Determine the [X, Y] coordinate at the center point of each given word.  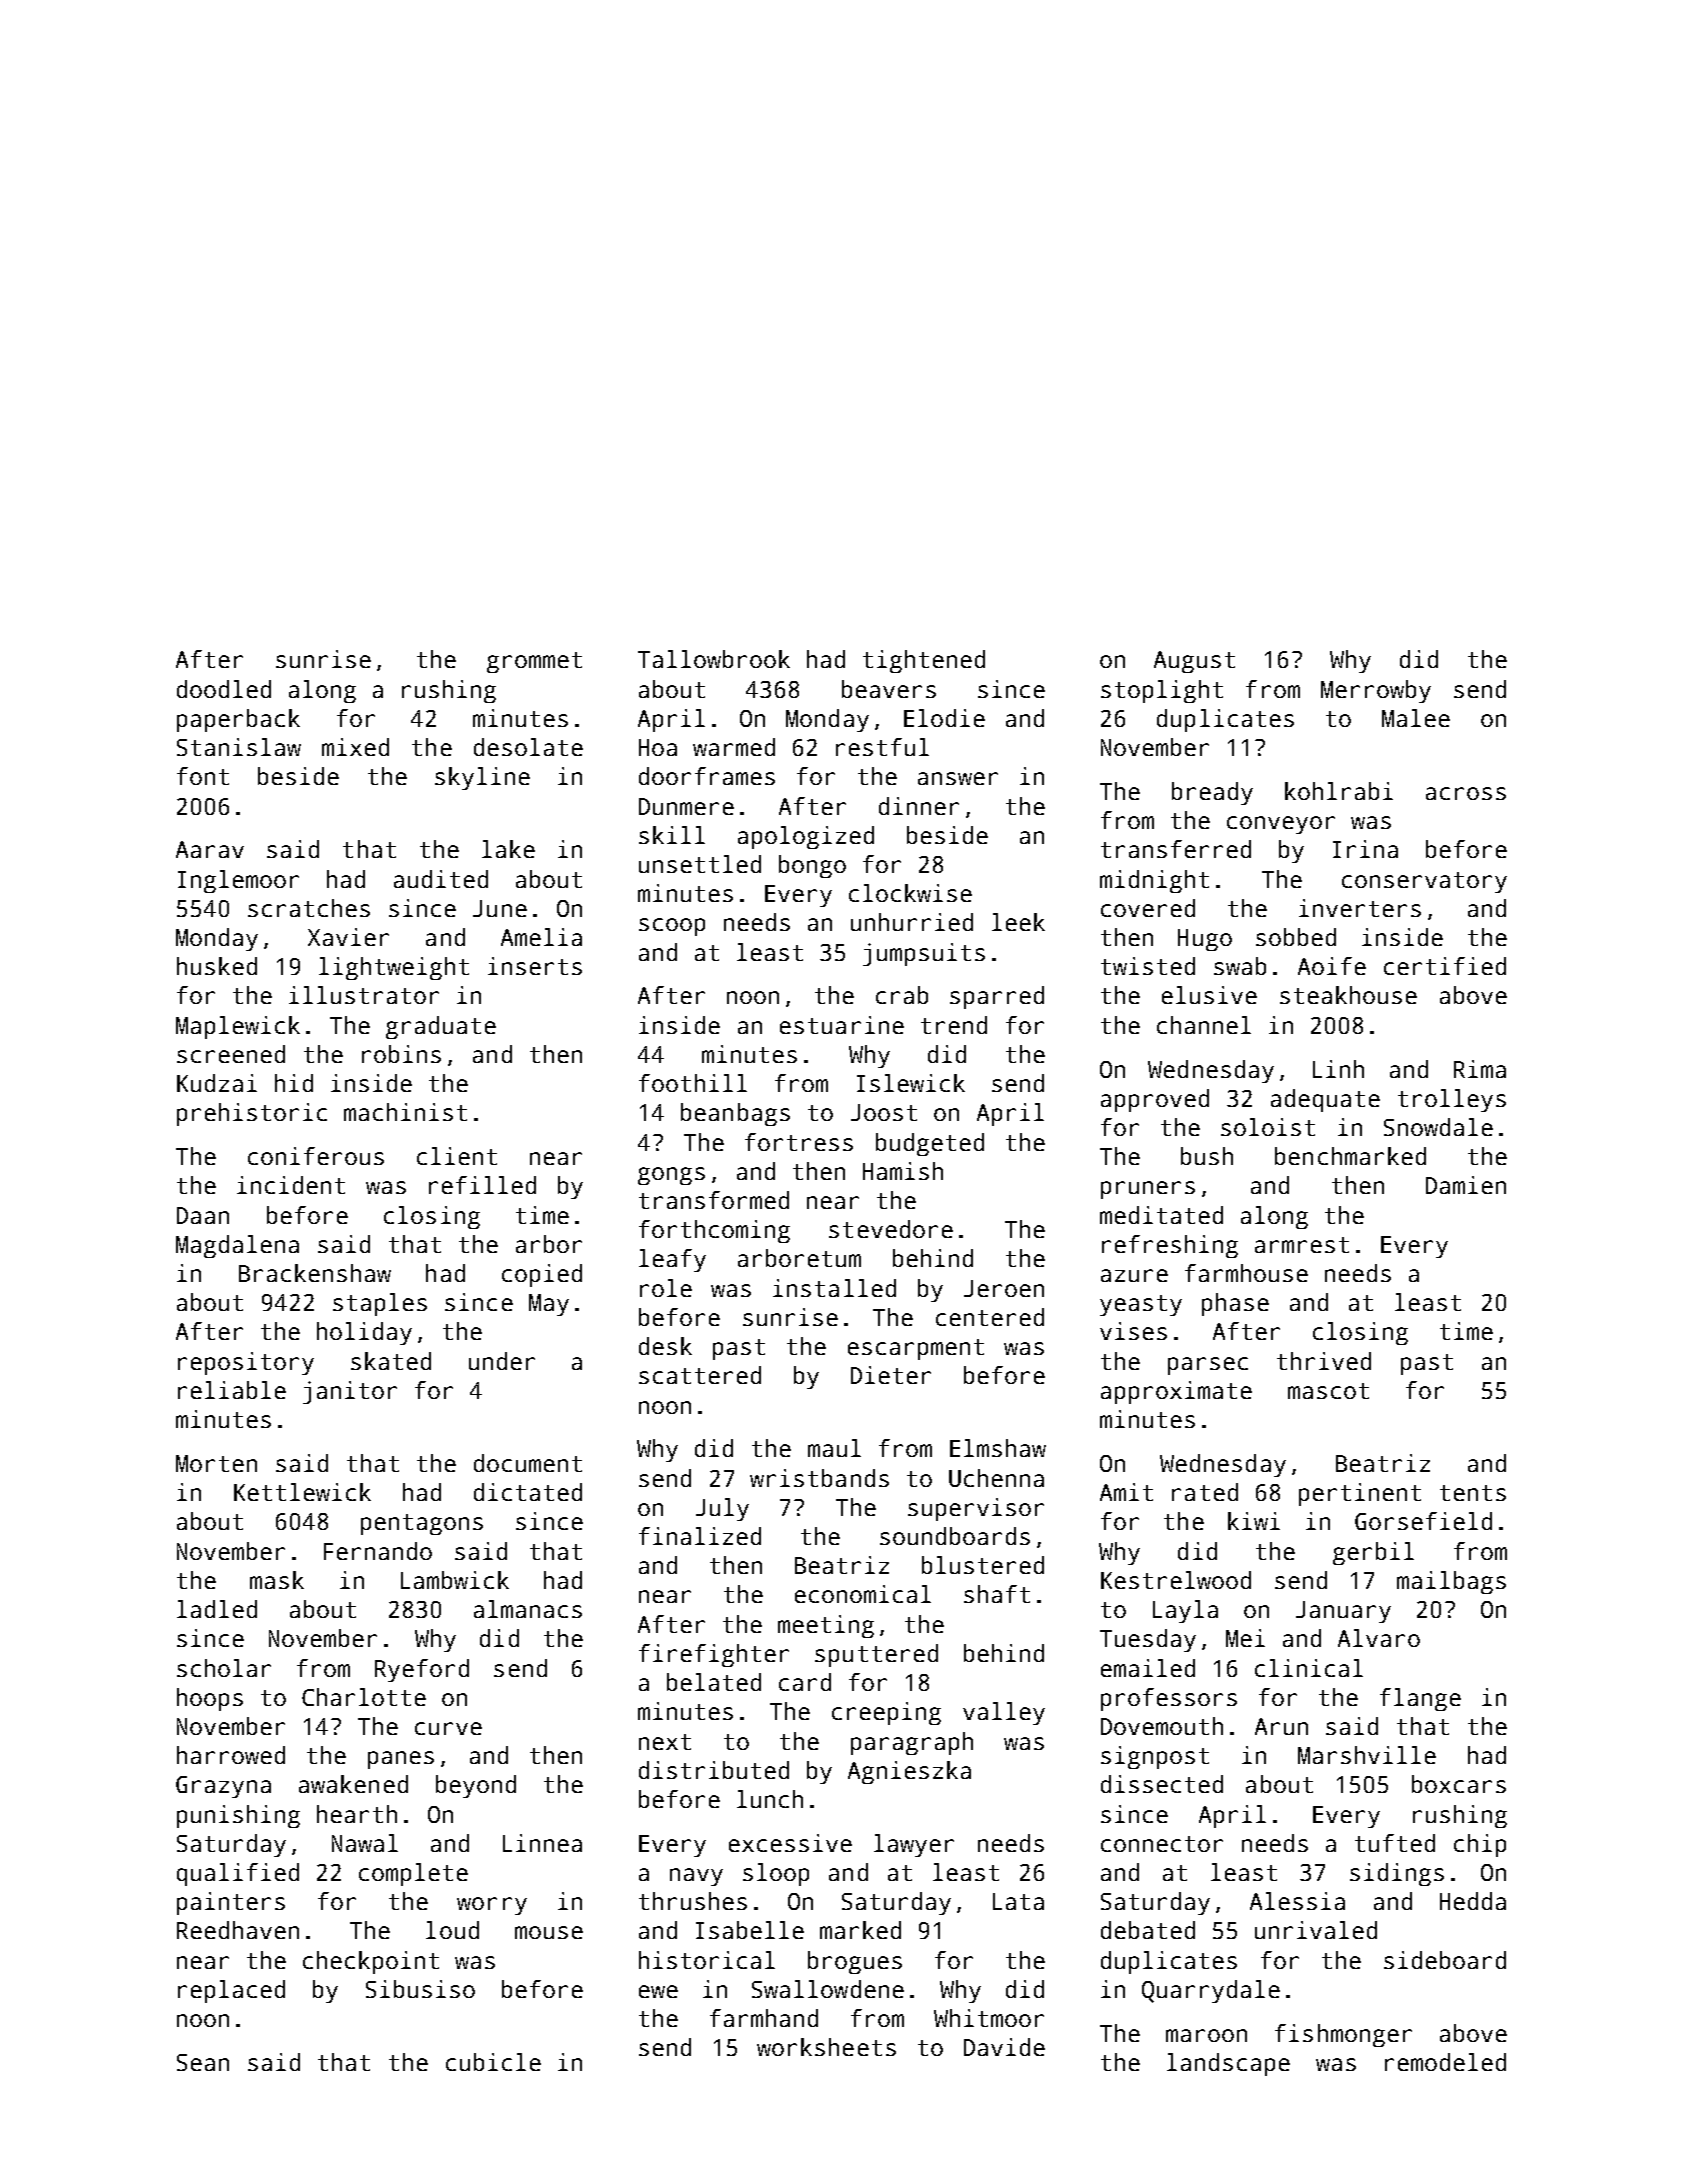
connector [1162, 1844]
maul [834, 1448]
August [1194, 662]
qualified [238, 1874]
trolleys [1452, 1100]
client [457, 1156]
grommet [534, 662]
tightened [924, 661]
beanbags [735, 1114]
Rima [1480, 1069]
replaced [231, 1991]
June [500, 908]
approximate [1176, 1392]
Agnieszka [909, 1772]
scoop [672, 927]
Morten [216, 1463]
